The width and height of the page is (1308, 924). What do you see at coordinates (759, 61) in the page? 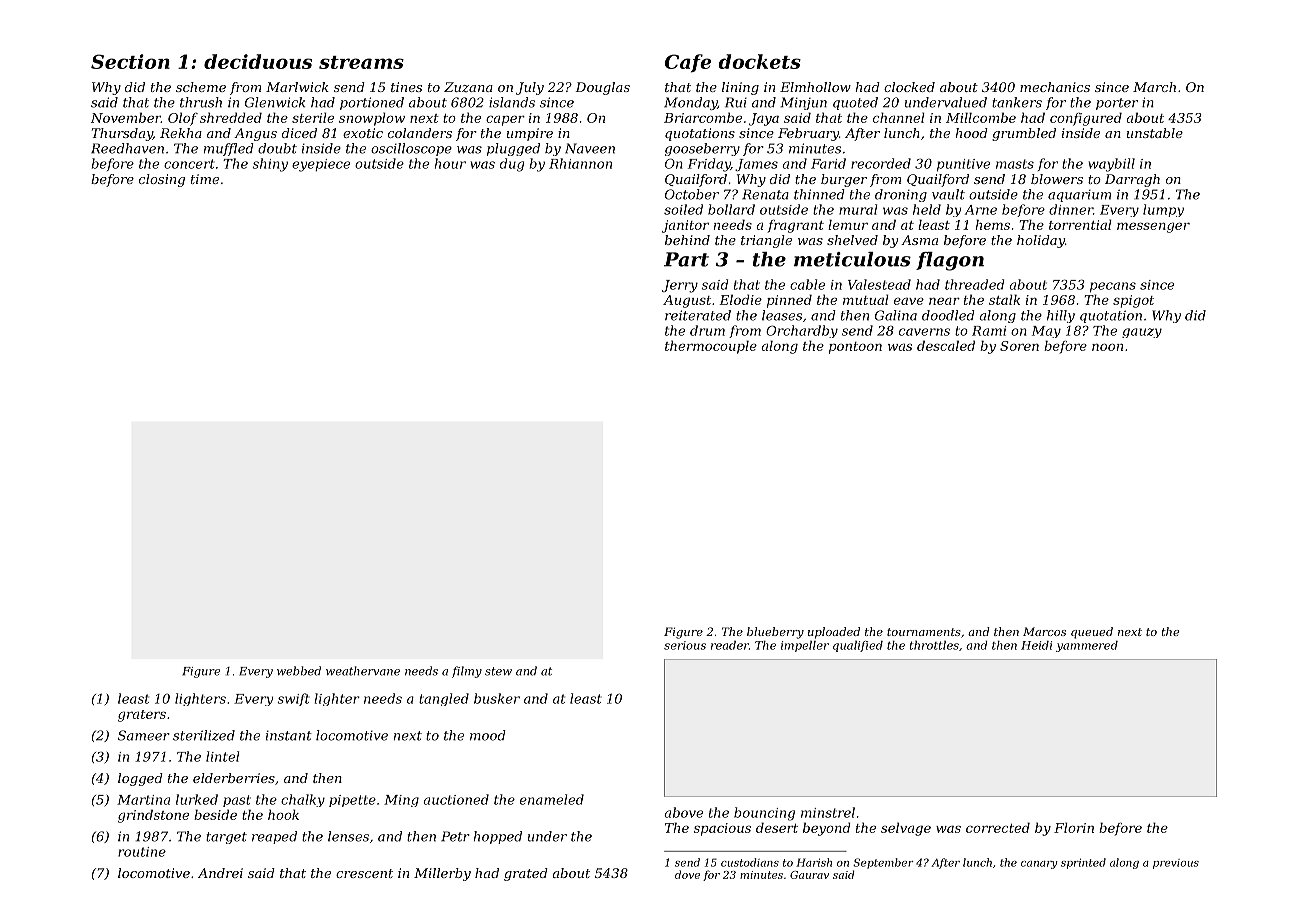
I see `dockets` at bounding box center [759, 61].
